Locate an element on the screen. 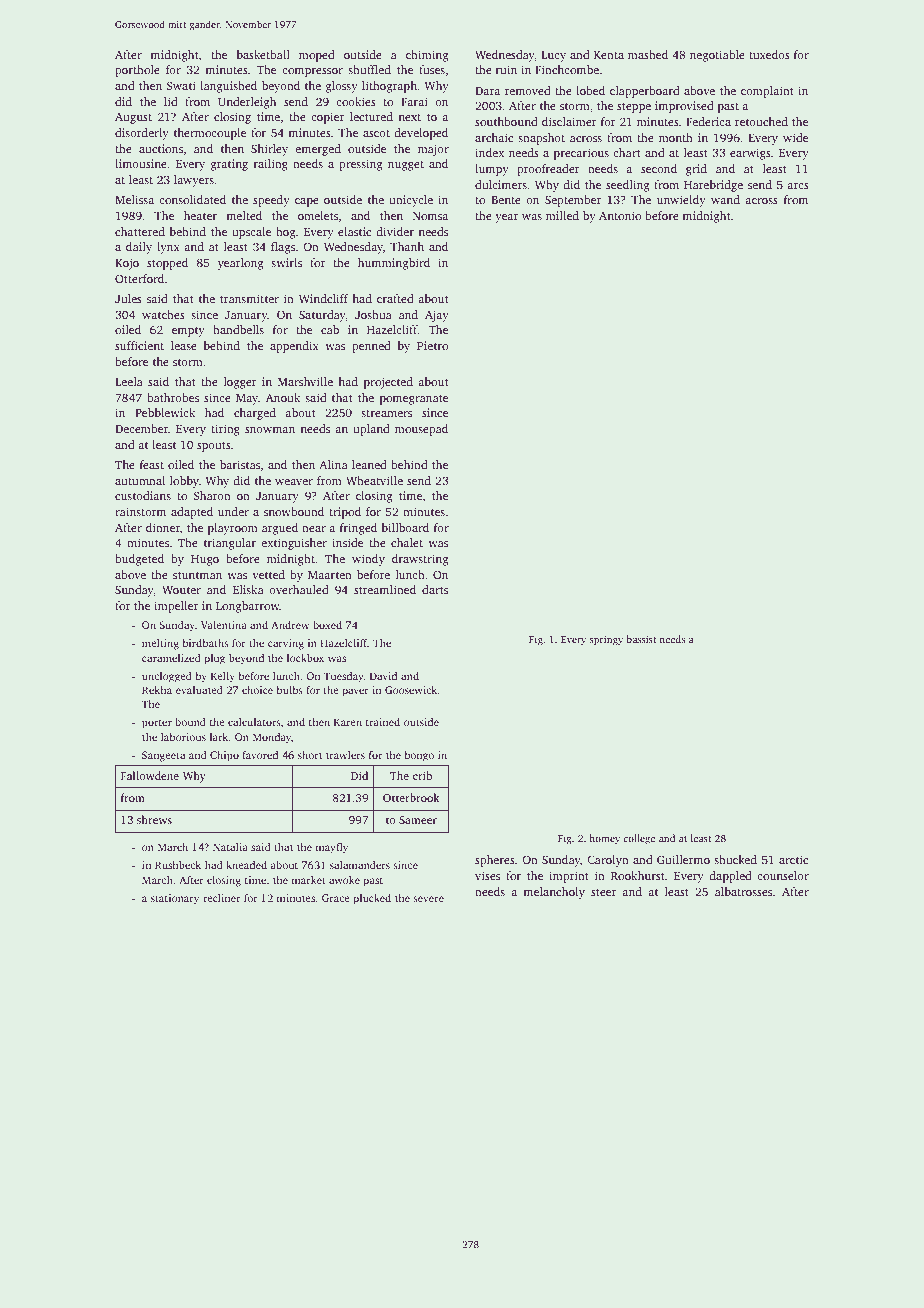 The height and width of the screenshot is (1308, 924). shucked is located at coordinates (735, 859).
